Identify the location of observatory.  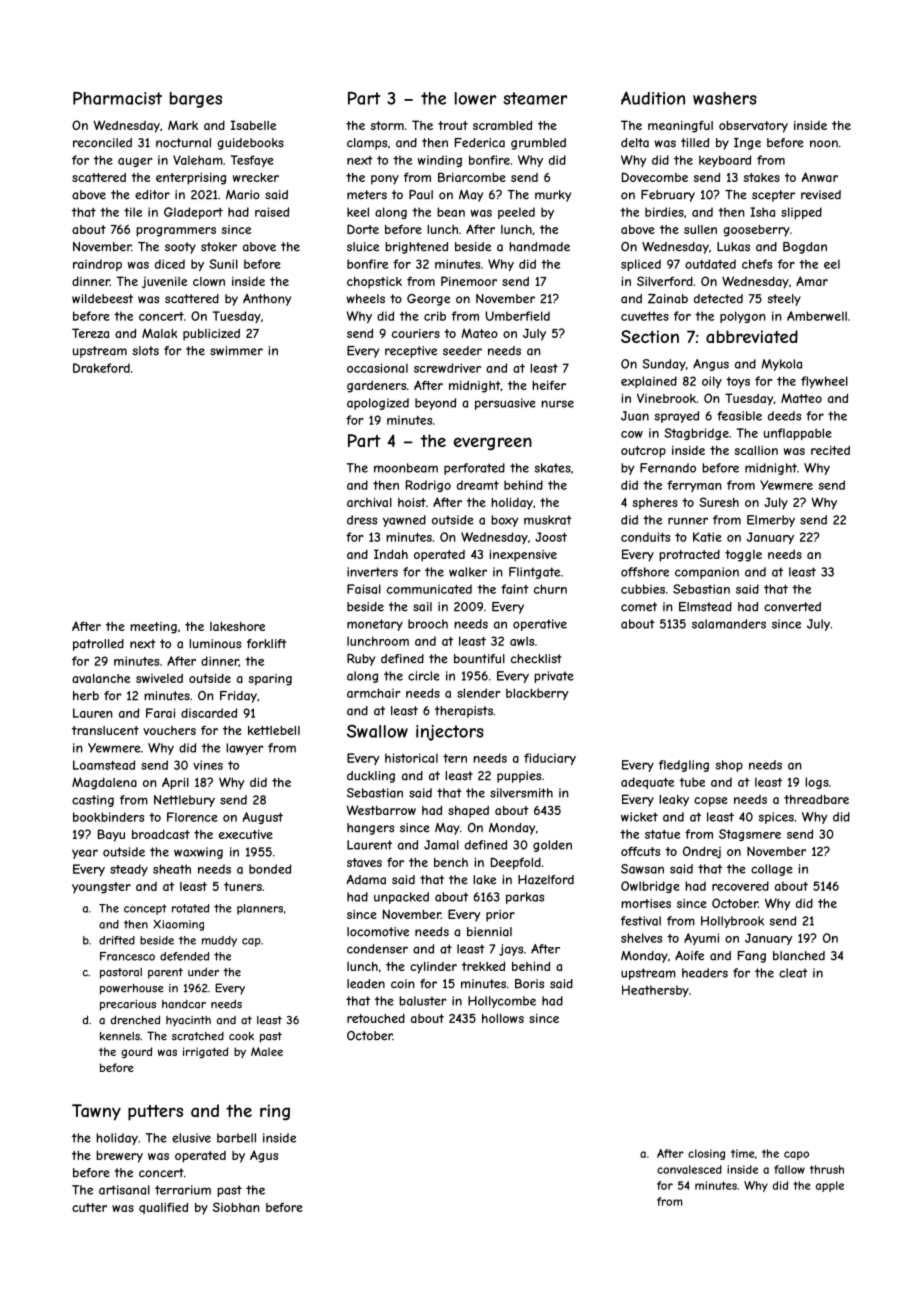
(753, 127).
